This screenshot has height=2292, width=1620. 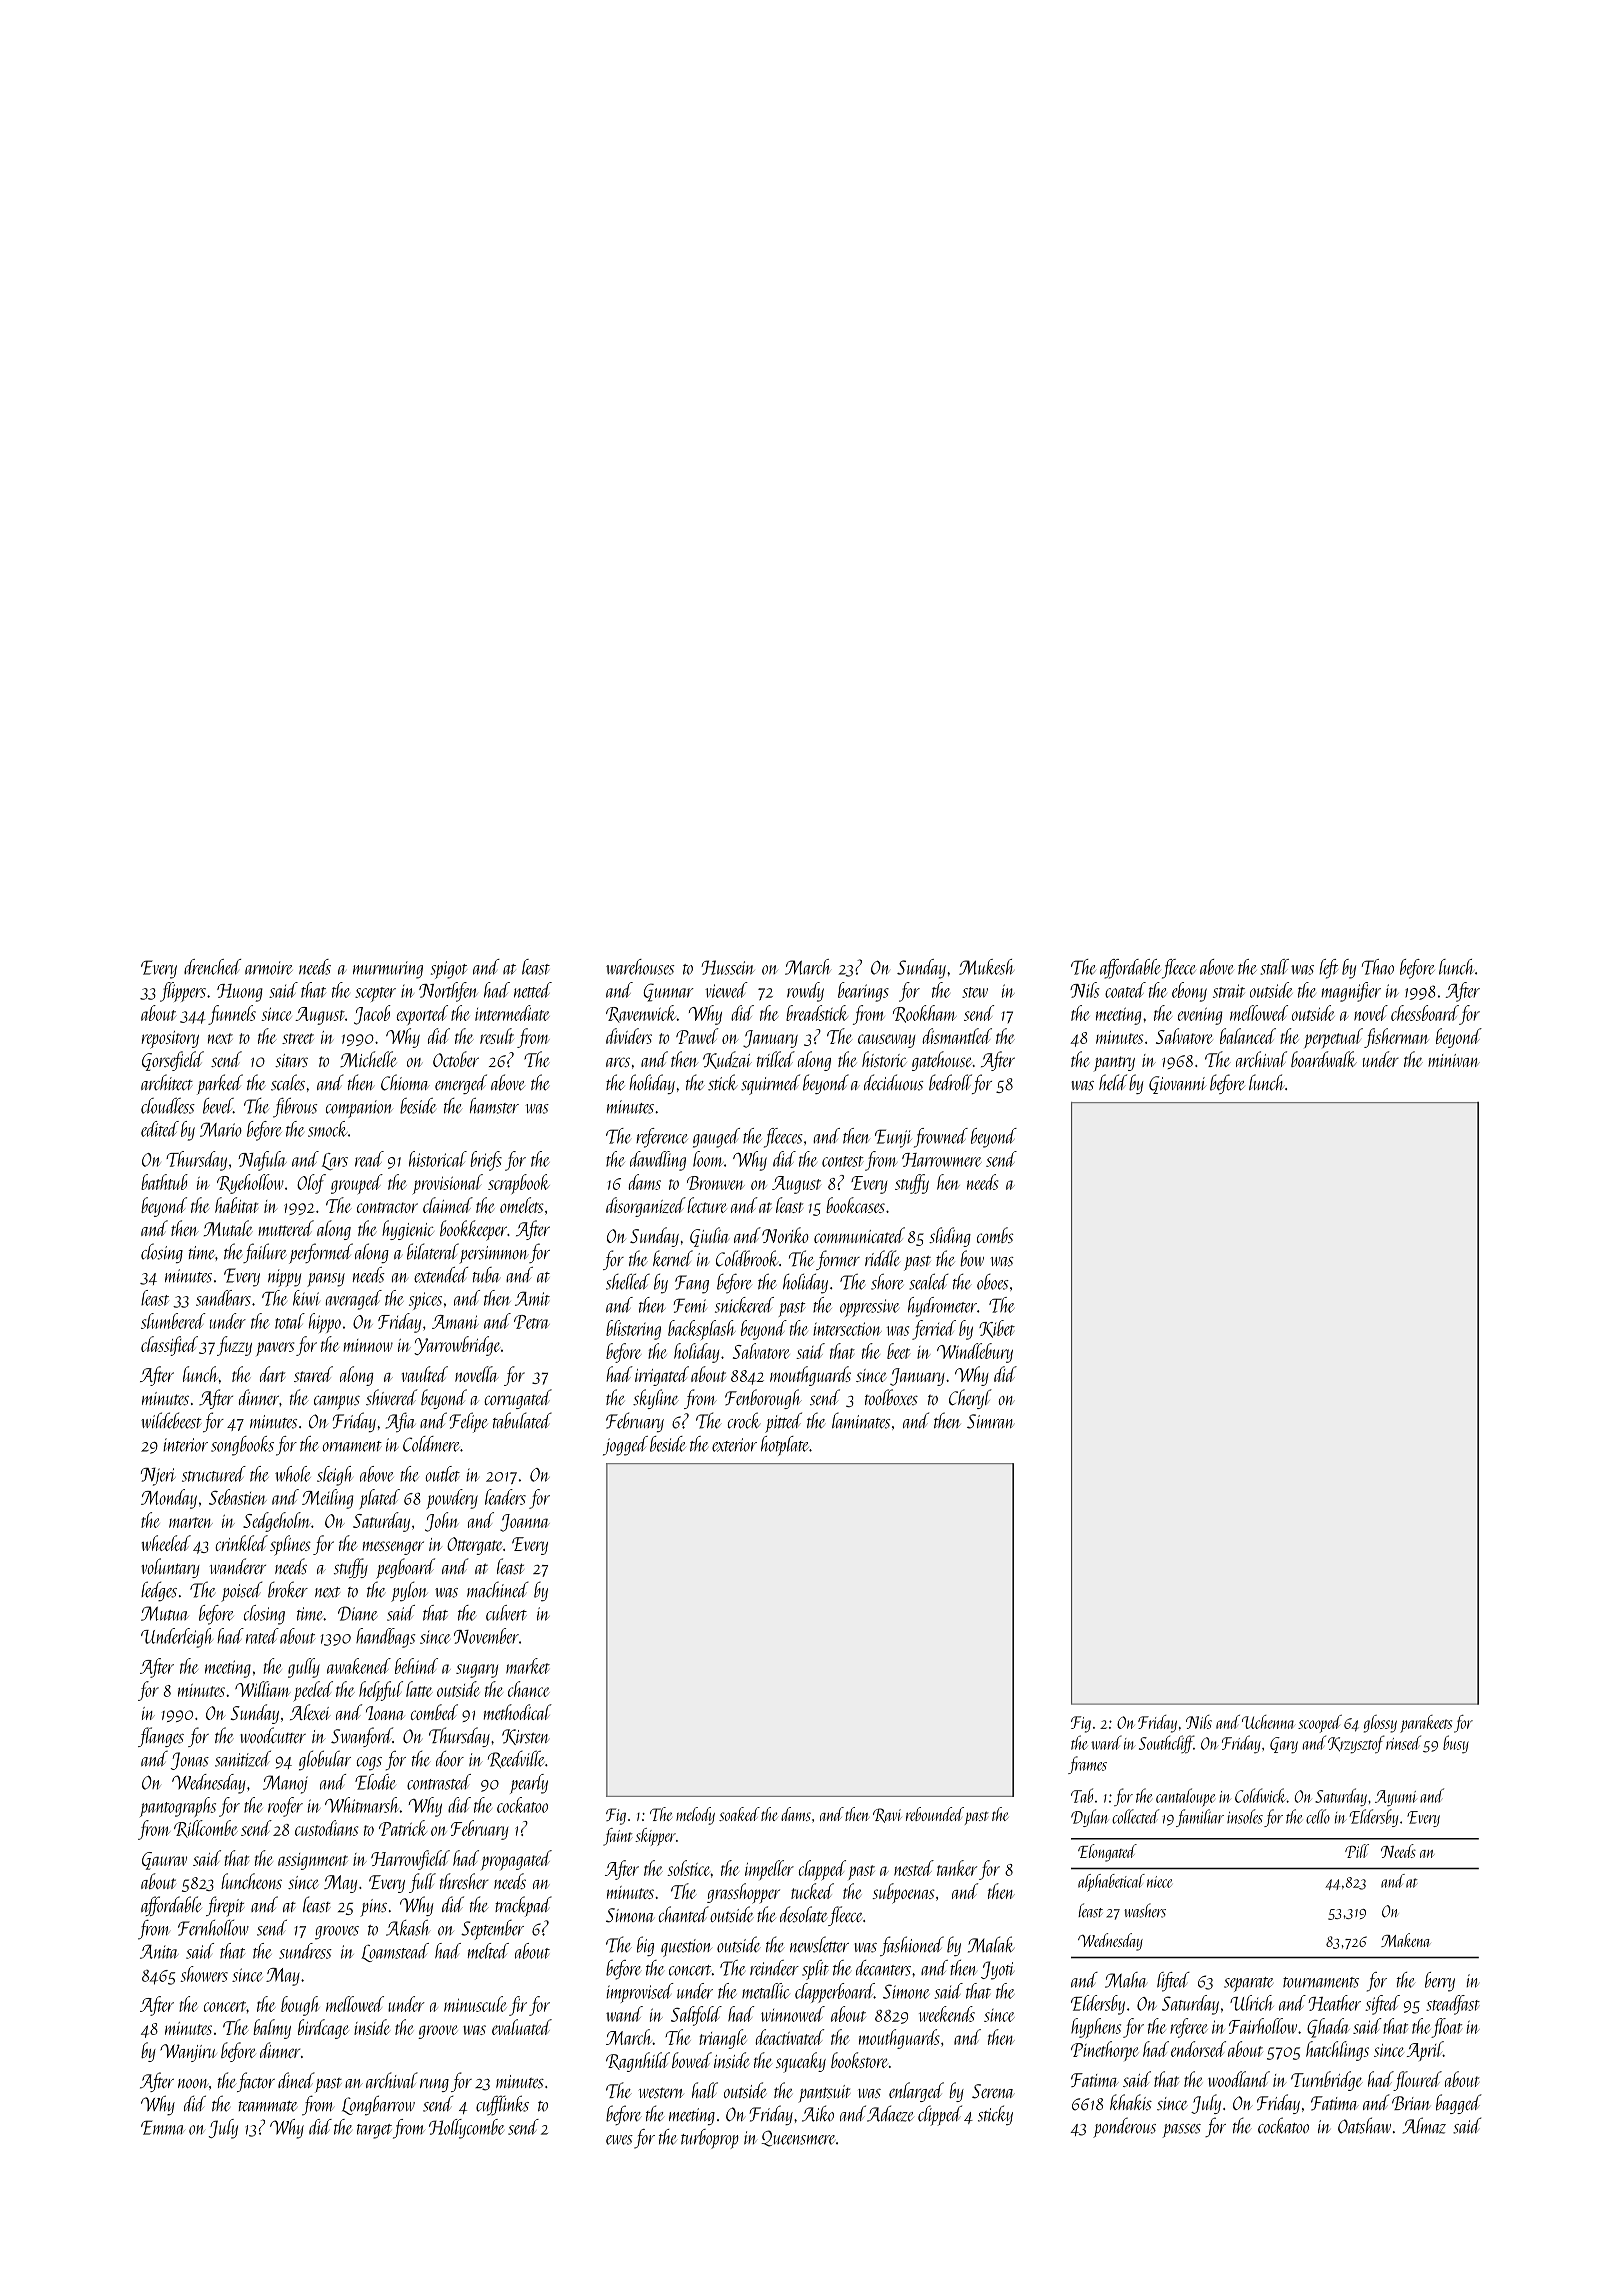 I want to click on Uchenna, so click(x=1268, y=1722).
